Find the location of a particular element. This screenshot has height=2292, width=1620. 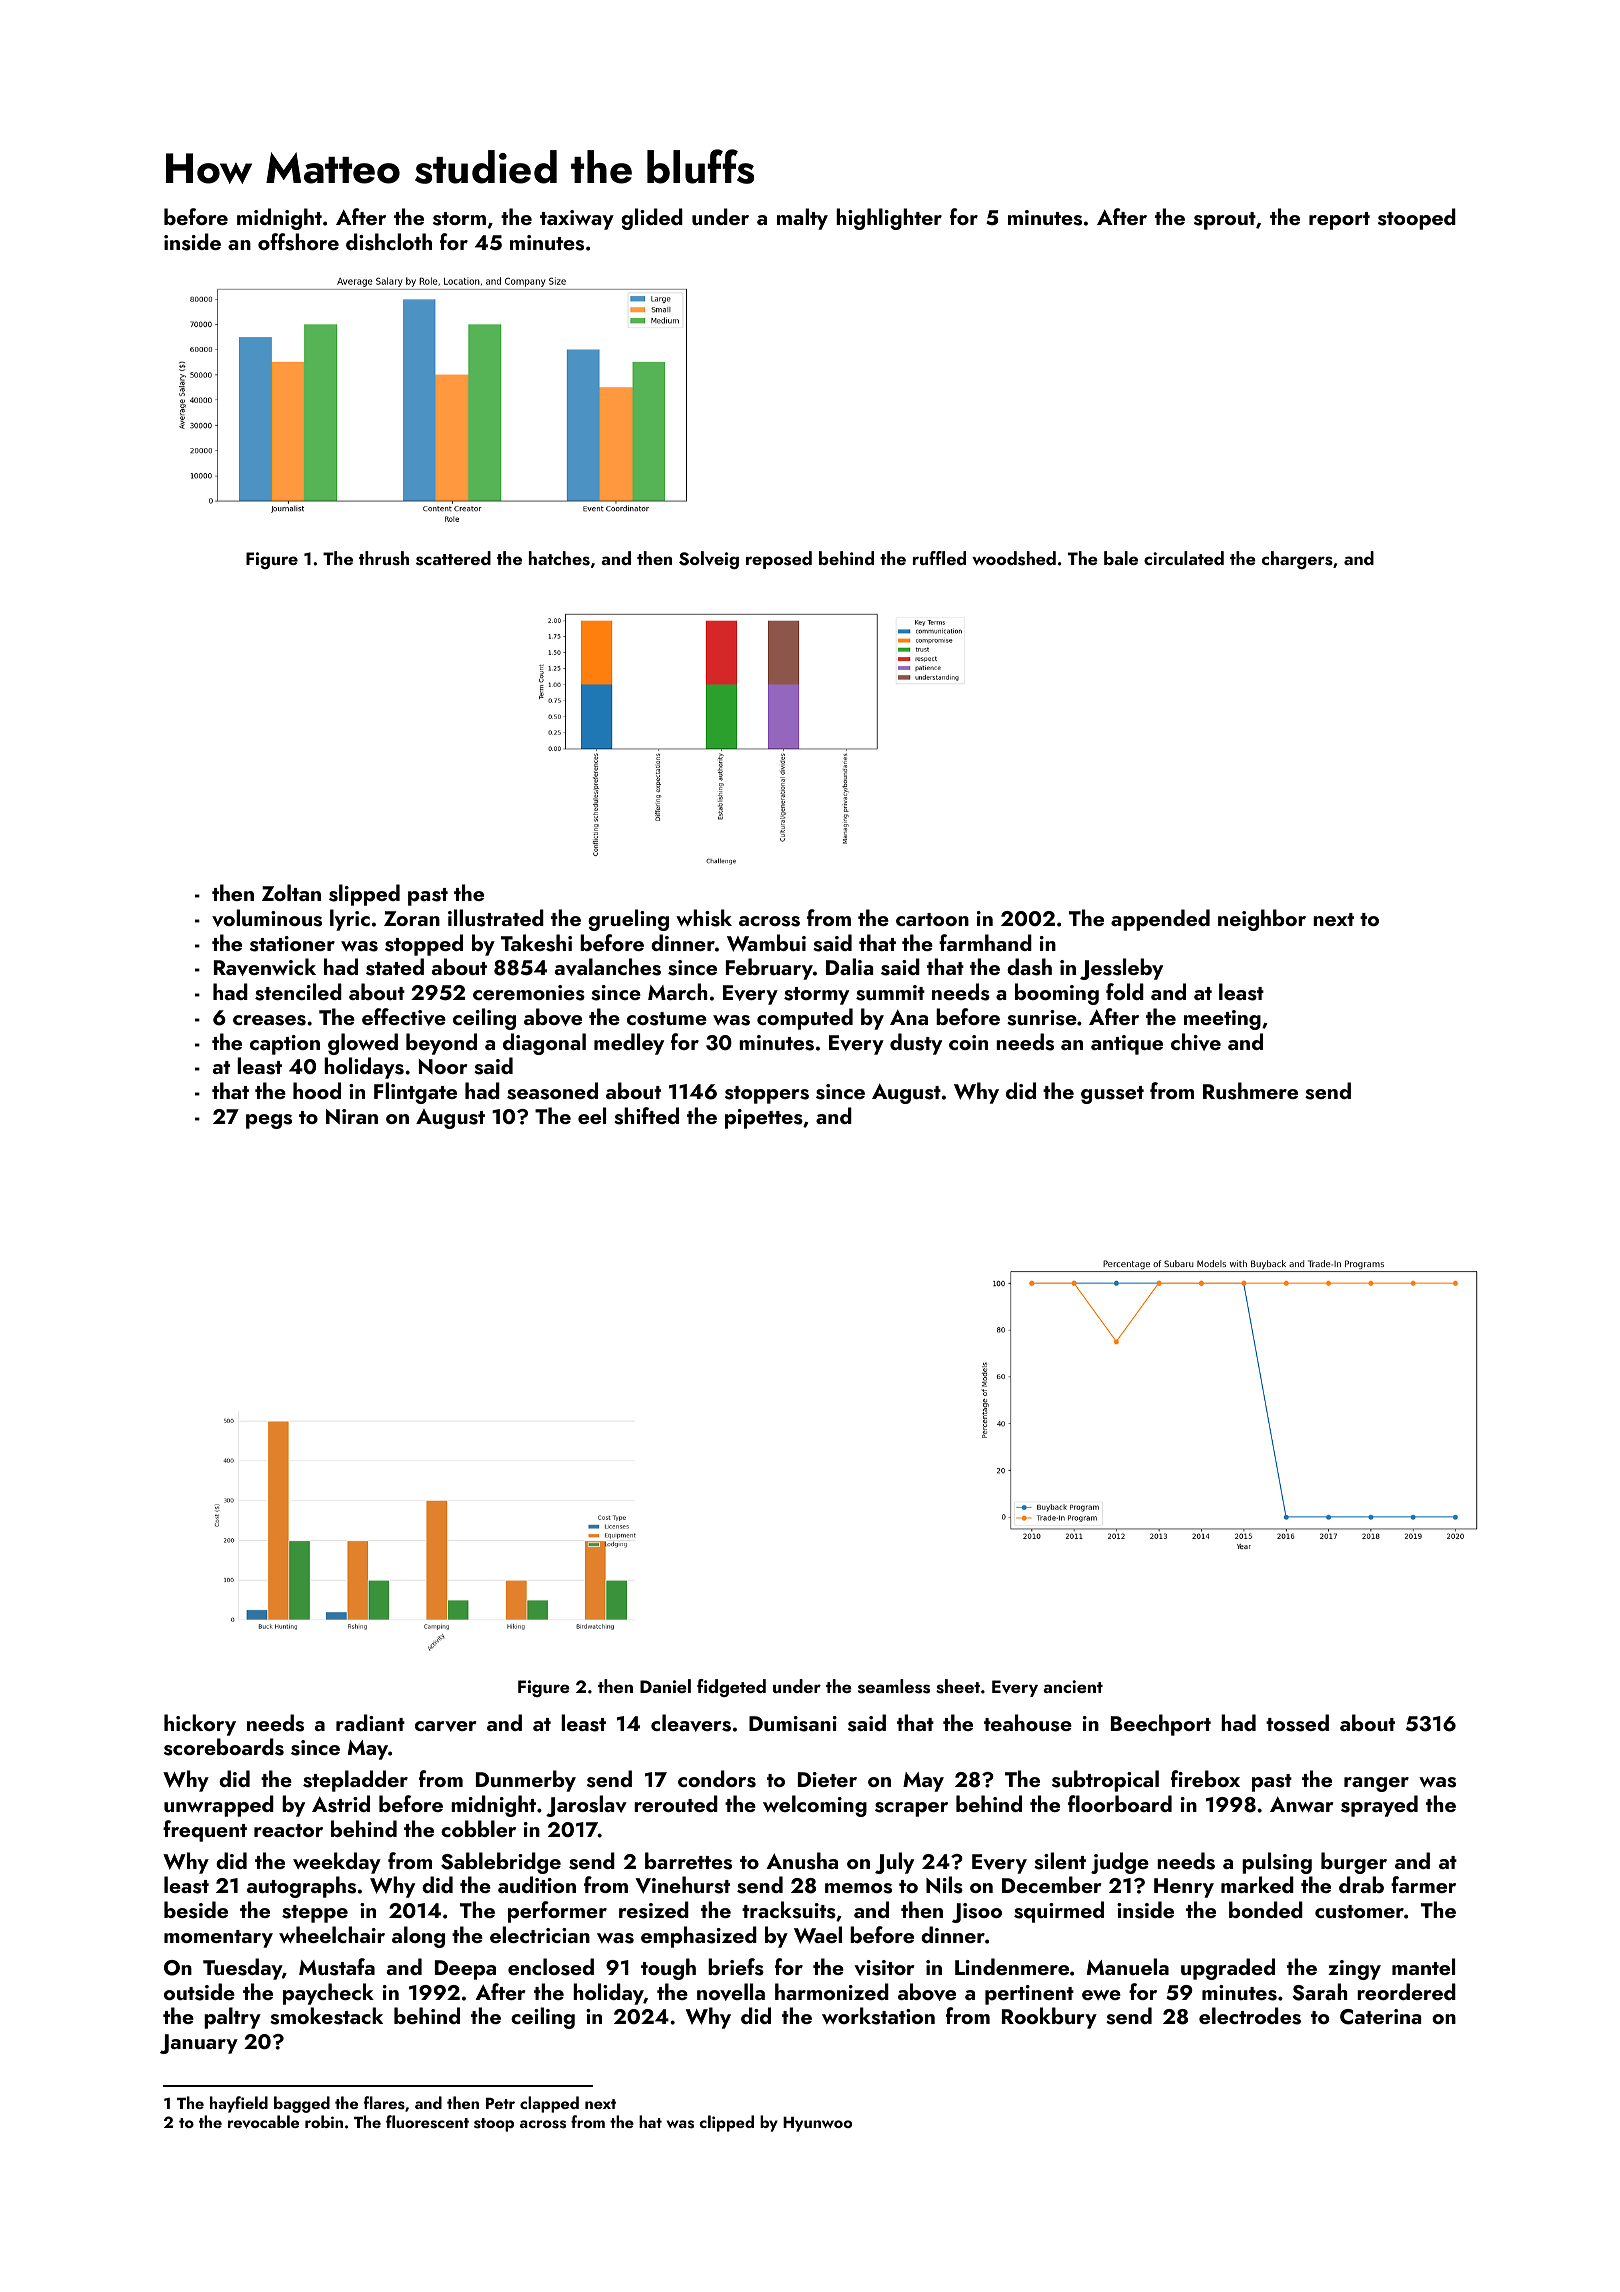

paltry is located at coordinates (232, 2018).
